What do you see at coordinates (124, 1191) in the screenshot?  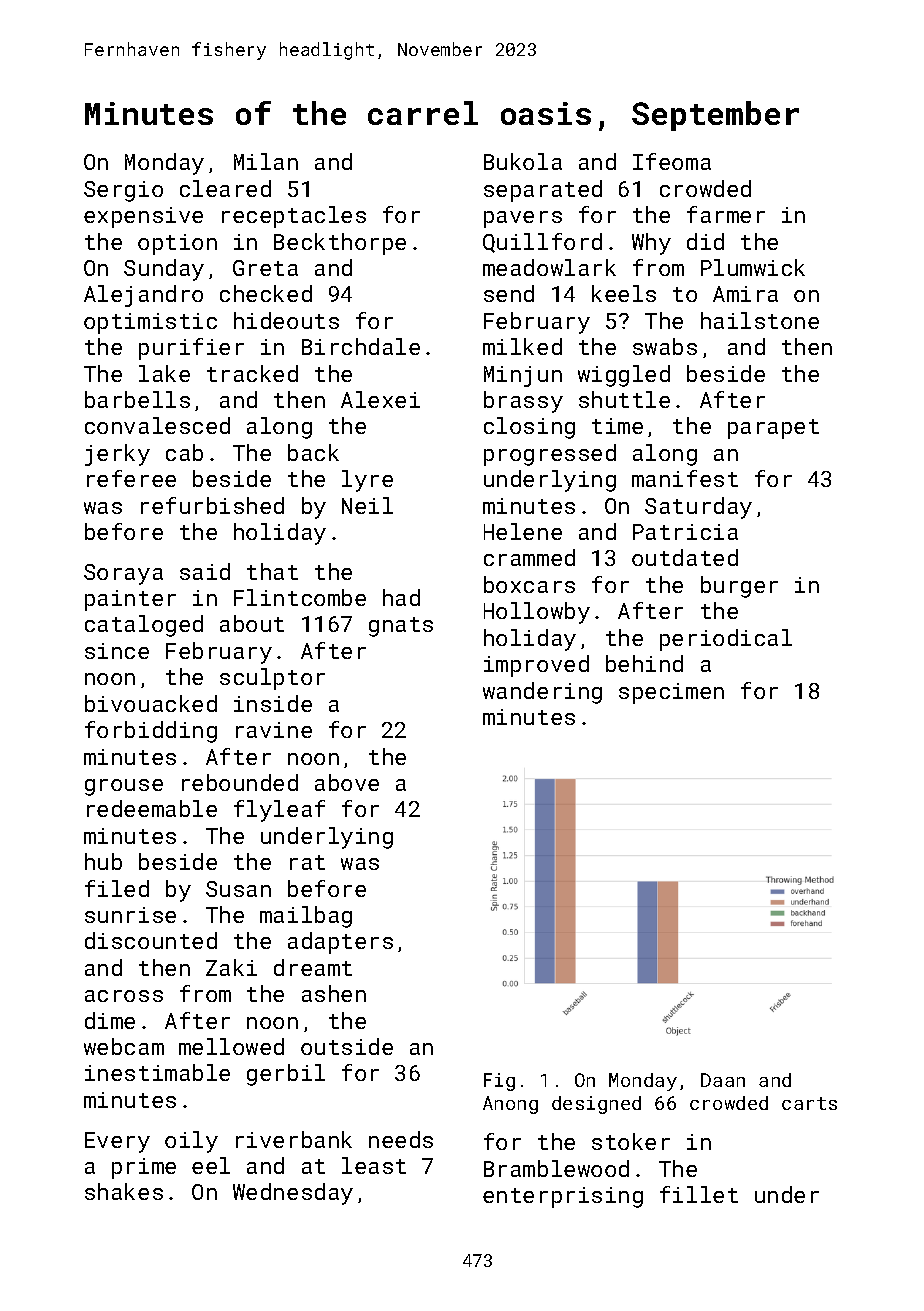 I see `shakes` at bounding box center [124, 1191].
